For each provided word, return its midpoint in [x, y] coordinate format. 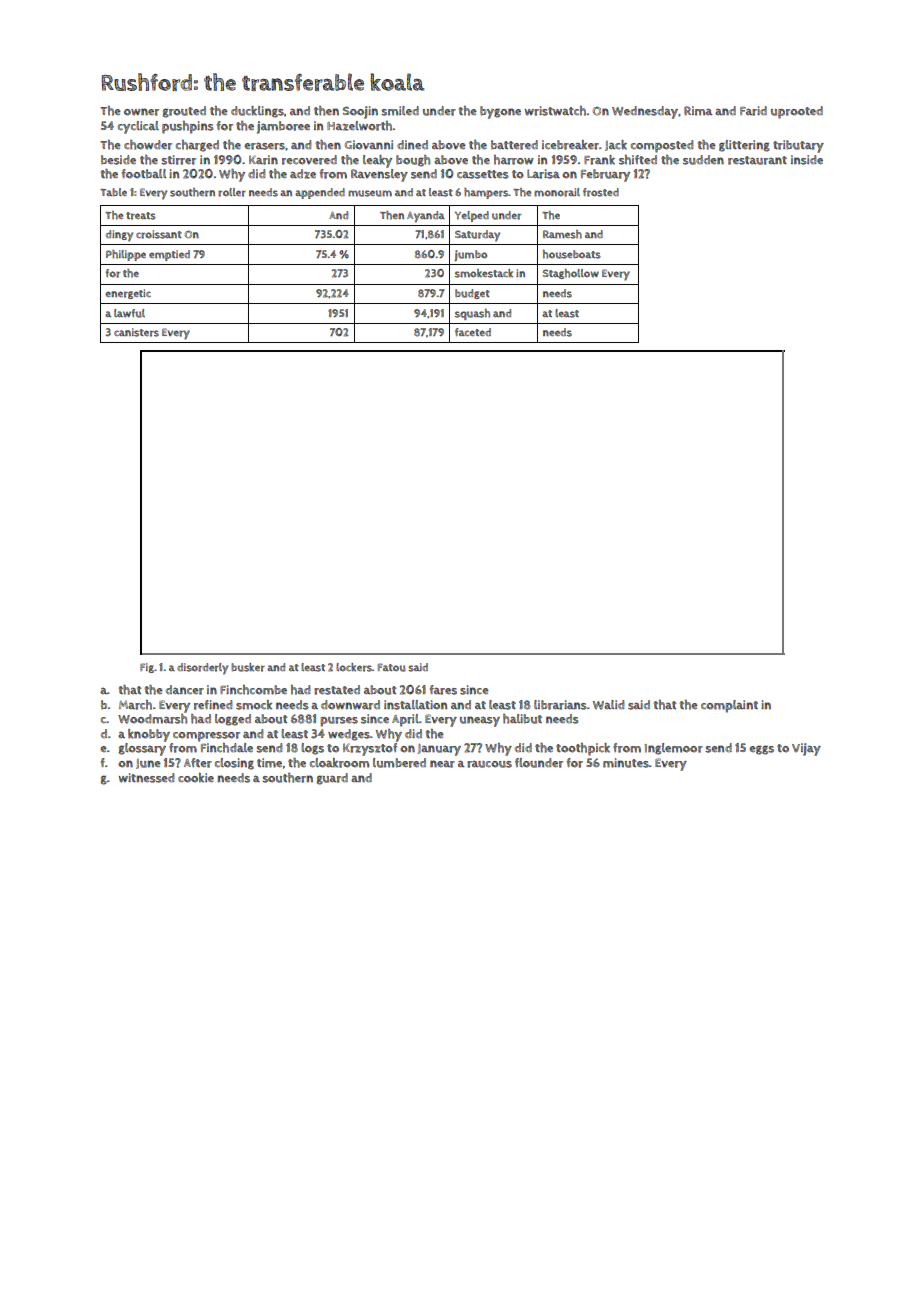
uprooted [797, 112]
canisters [136, 332]
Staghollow [571, 274]
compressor [206, 737]
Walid [608, 705]
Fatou [392, 667]
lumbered [399, 763]
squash [472, 314]
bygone [500, 112]
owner [141, 112]
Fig [147, 668]
